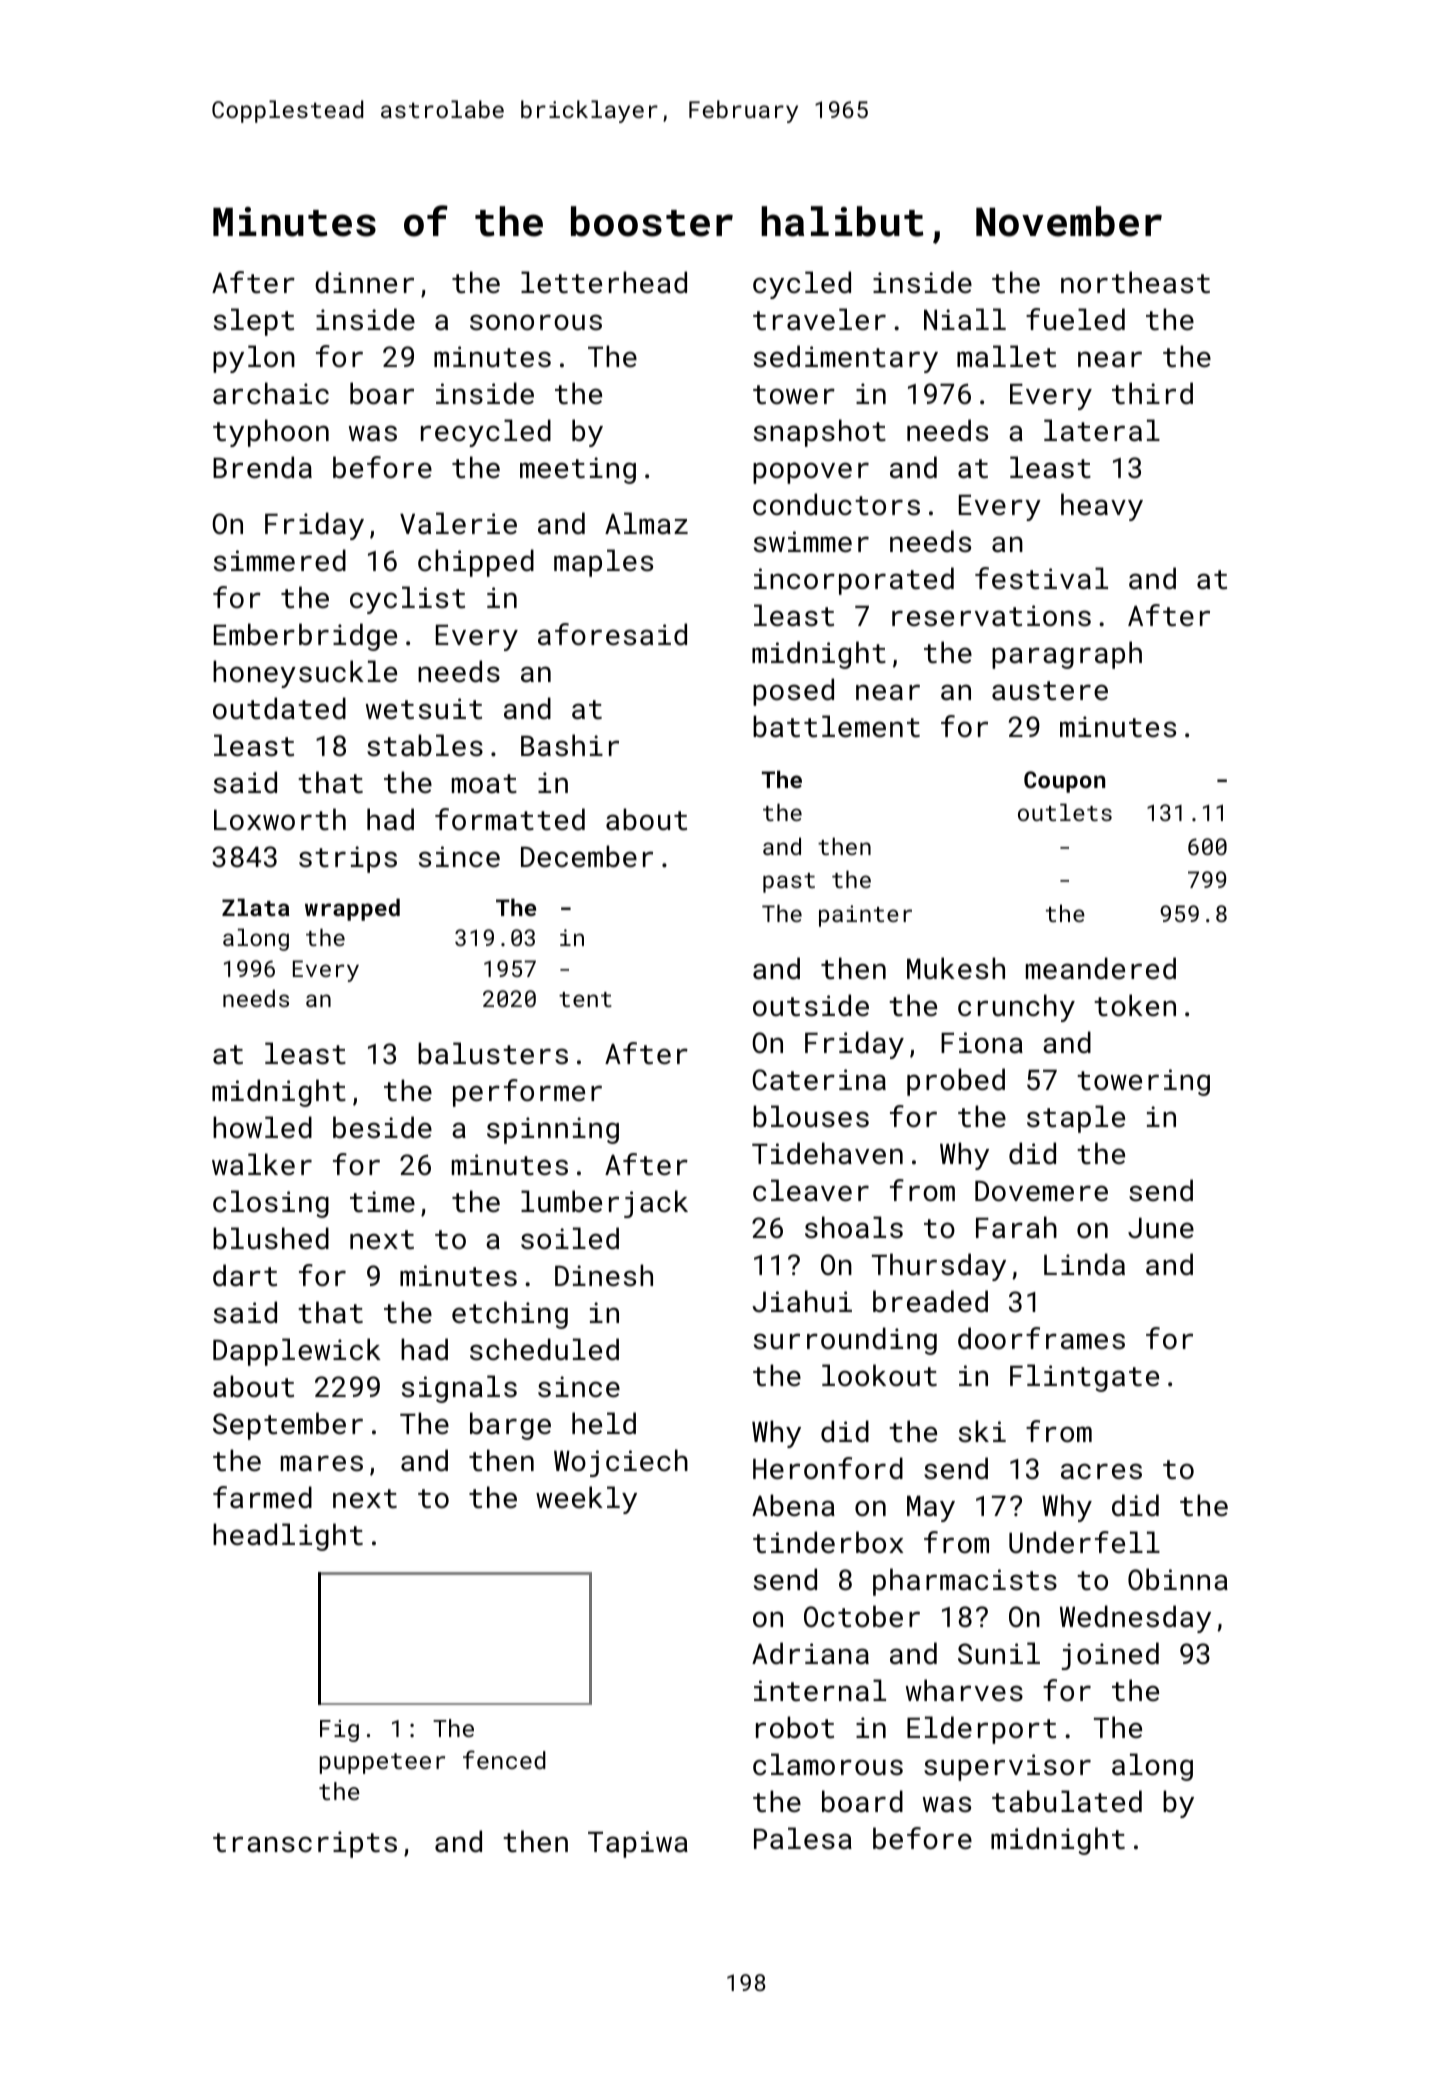 This page has height=2100, width=1450. I want to click on wetsuit, so click(424, 709).
